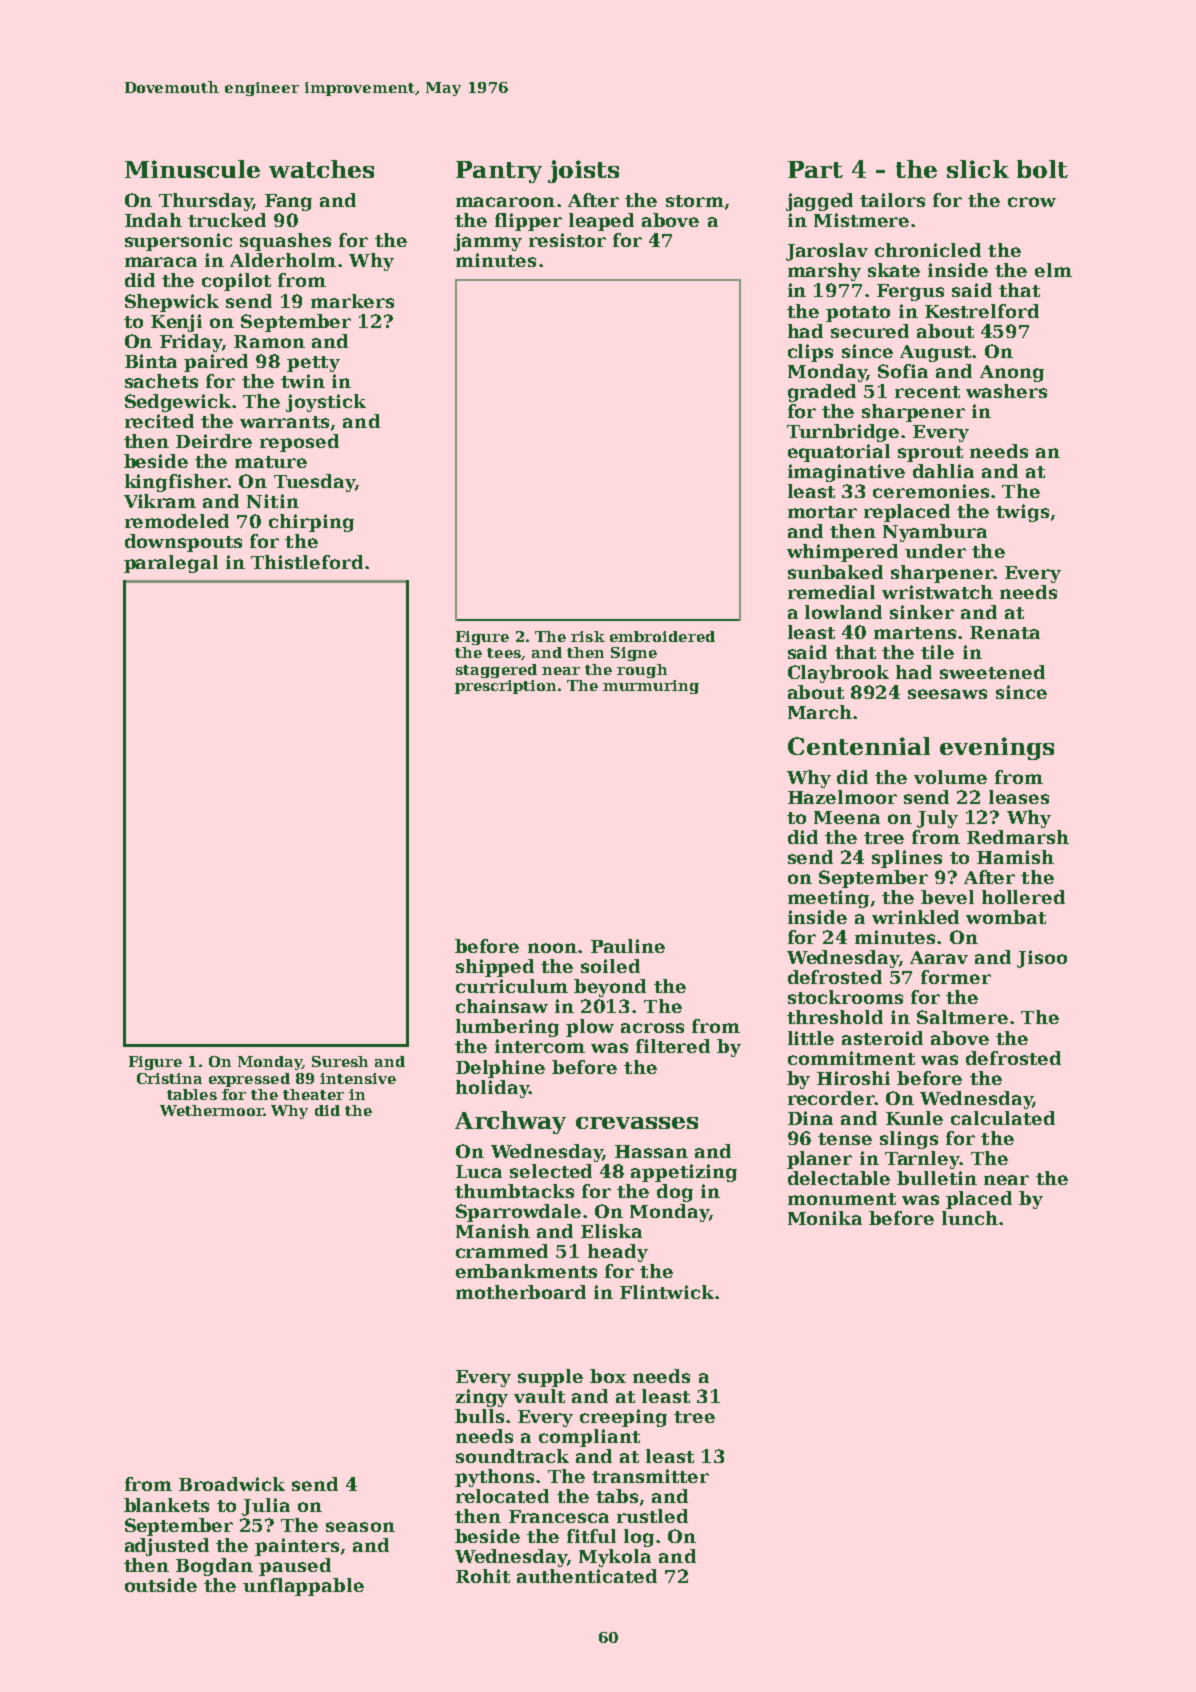 The height and width of the image is (1692, 1196). I want to click on calculated, so click(1003, 1118).
